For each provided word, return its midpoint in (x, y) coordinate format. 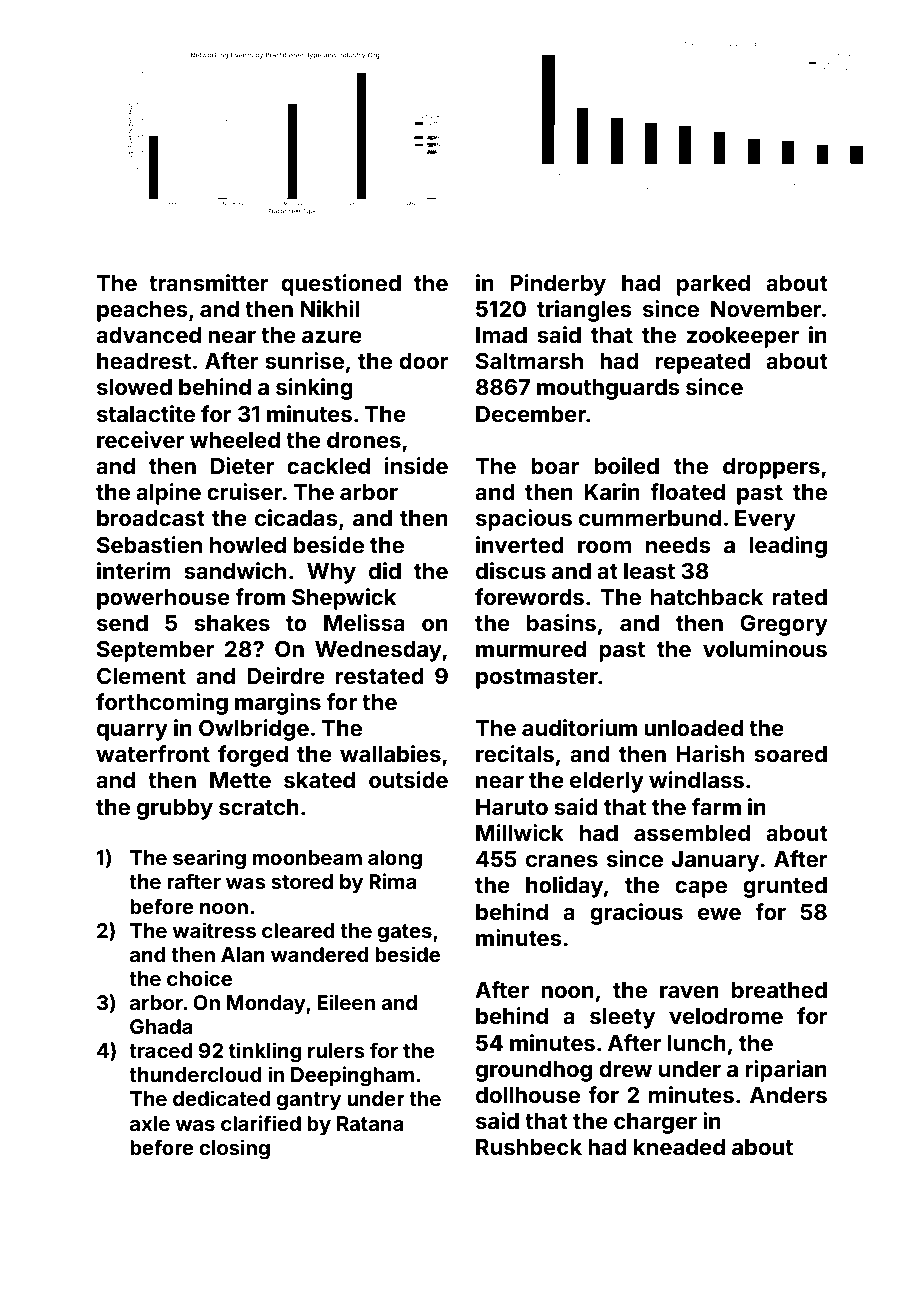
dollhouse (528, 1095)
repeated (703, 363)
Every (765, 520)
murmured (531, 649)
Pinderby (558, 285)
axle (150, 1123)
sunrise (304, 360)
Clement (141, 676)
